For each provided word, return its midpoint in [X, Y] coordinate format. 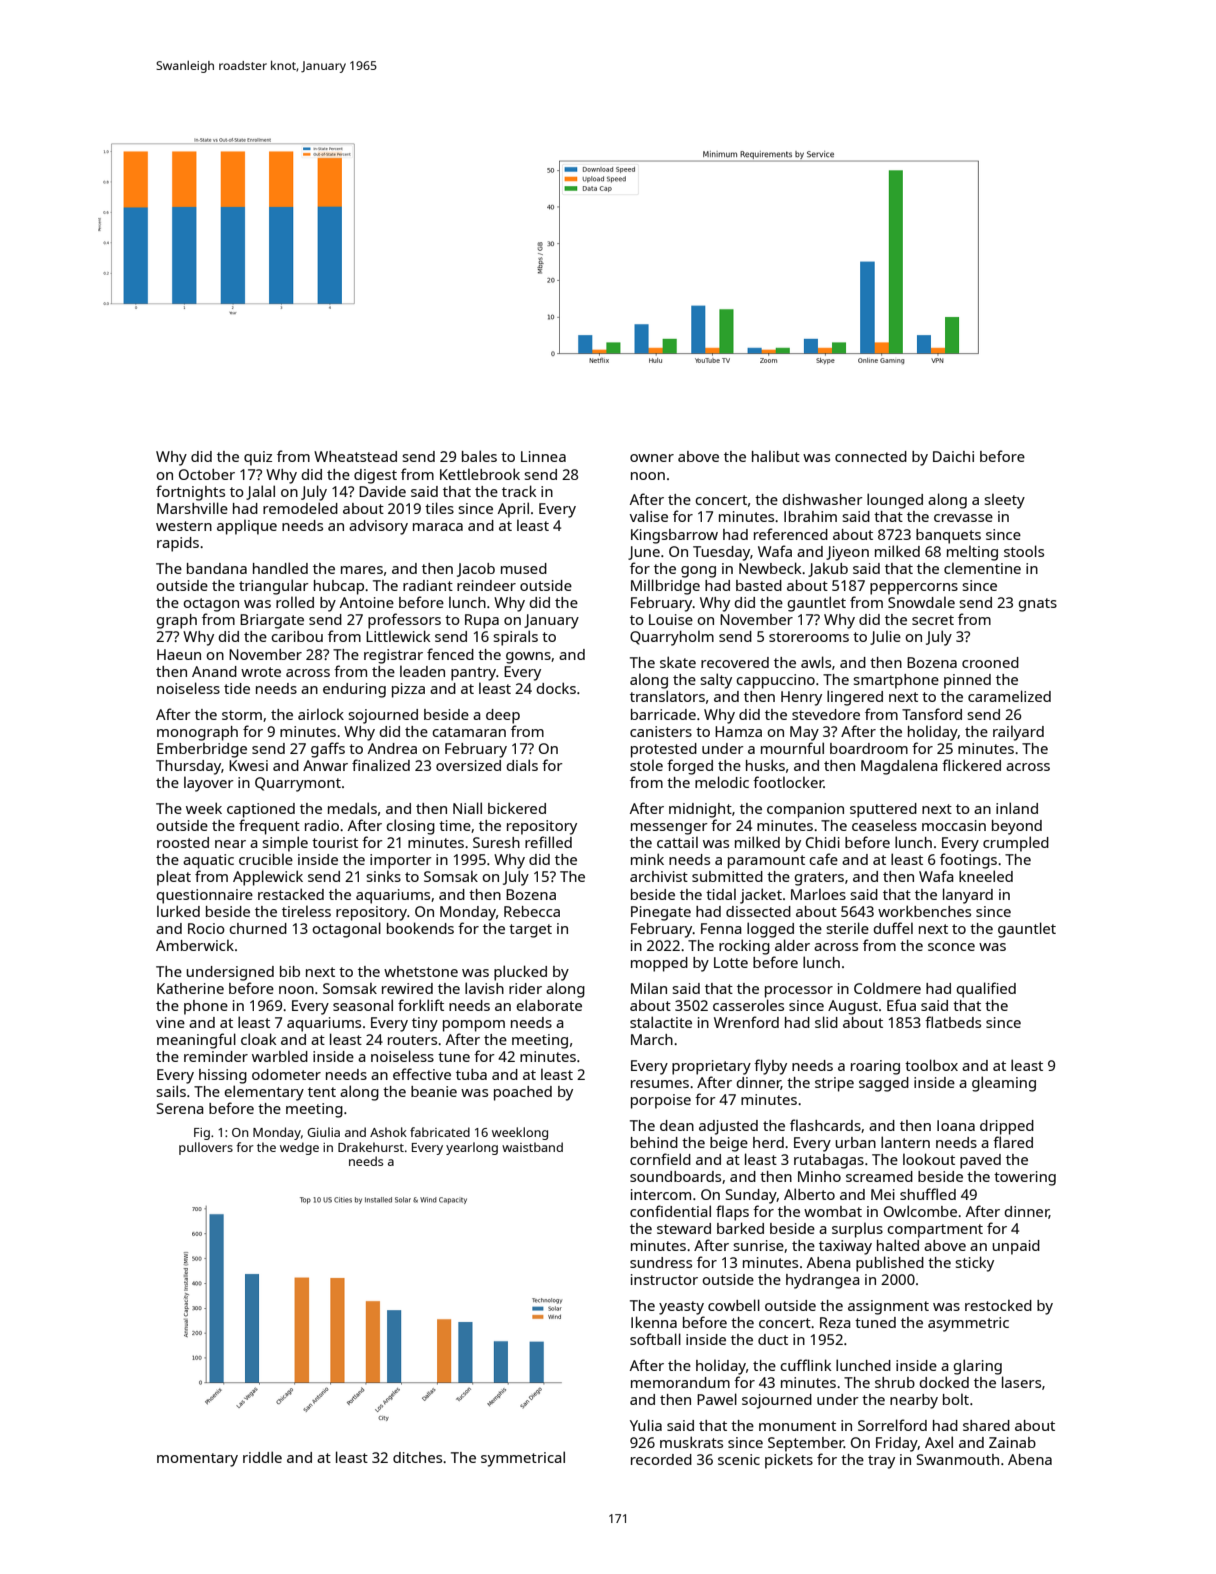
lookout [929, 1159]
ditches [417, 1457]
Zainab [1012, 1442]
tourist [335, 842]
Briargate [272, 621]
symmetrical [523, 1459]
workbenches [924, 911]
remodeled [300, 508]
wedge [299, 1148]
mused [524, 568]
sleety [1004, 501]
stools [1024, 551]
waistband [532, 1147]
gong [698, 572]
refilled [548, 842]
